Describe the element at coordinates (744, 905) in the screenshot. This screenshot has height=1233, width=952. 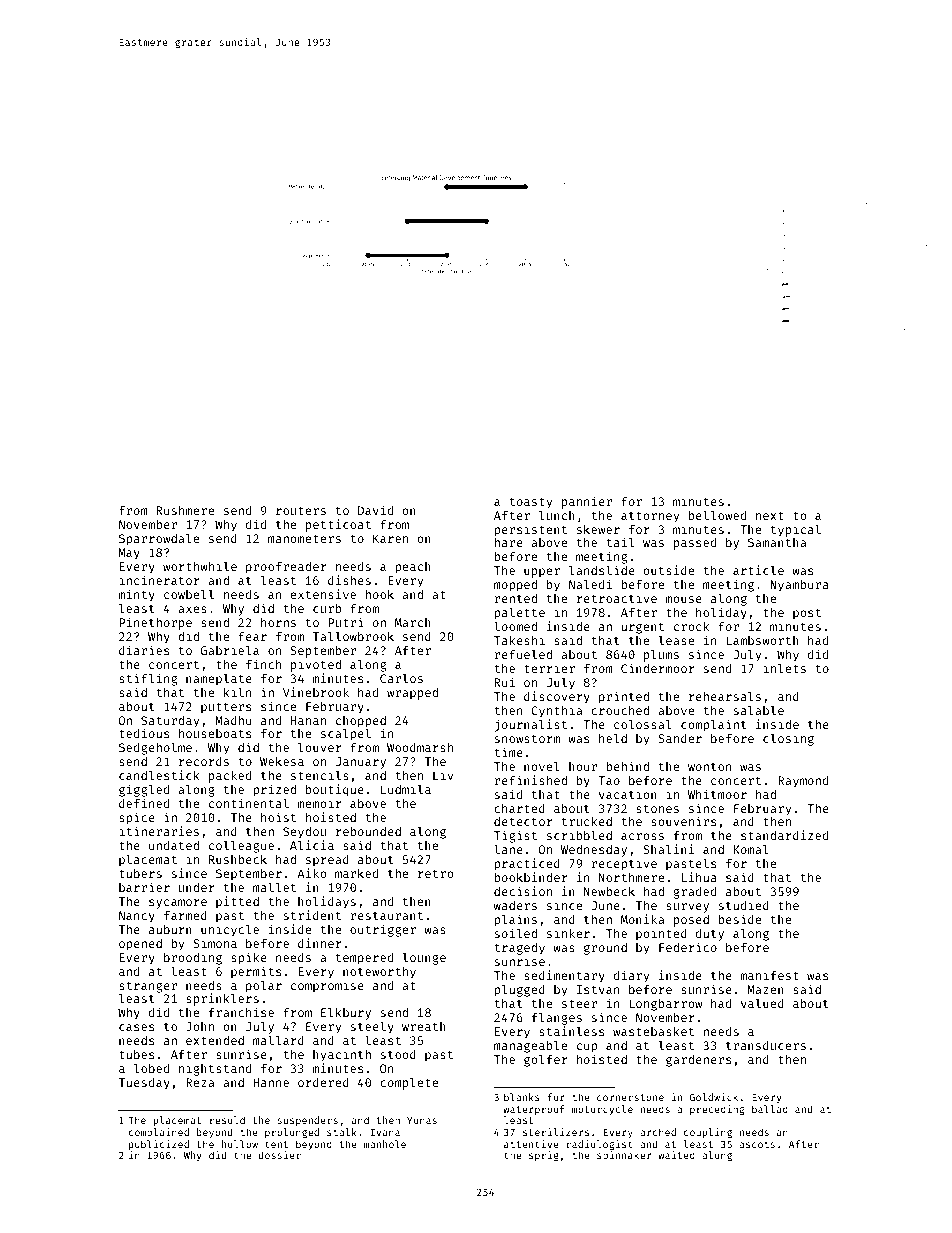
I see `studied` at that location.
